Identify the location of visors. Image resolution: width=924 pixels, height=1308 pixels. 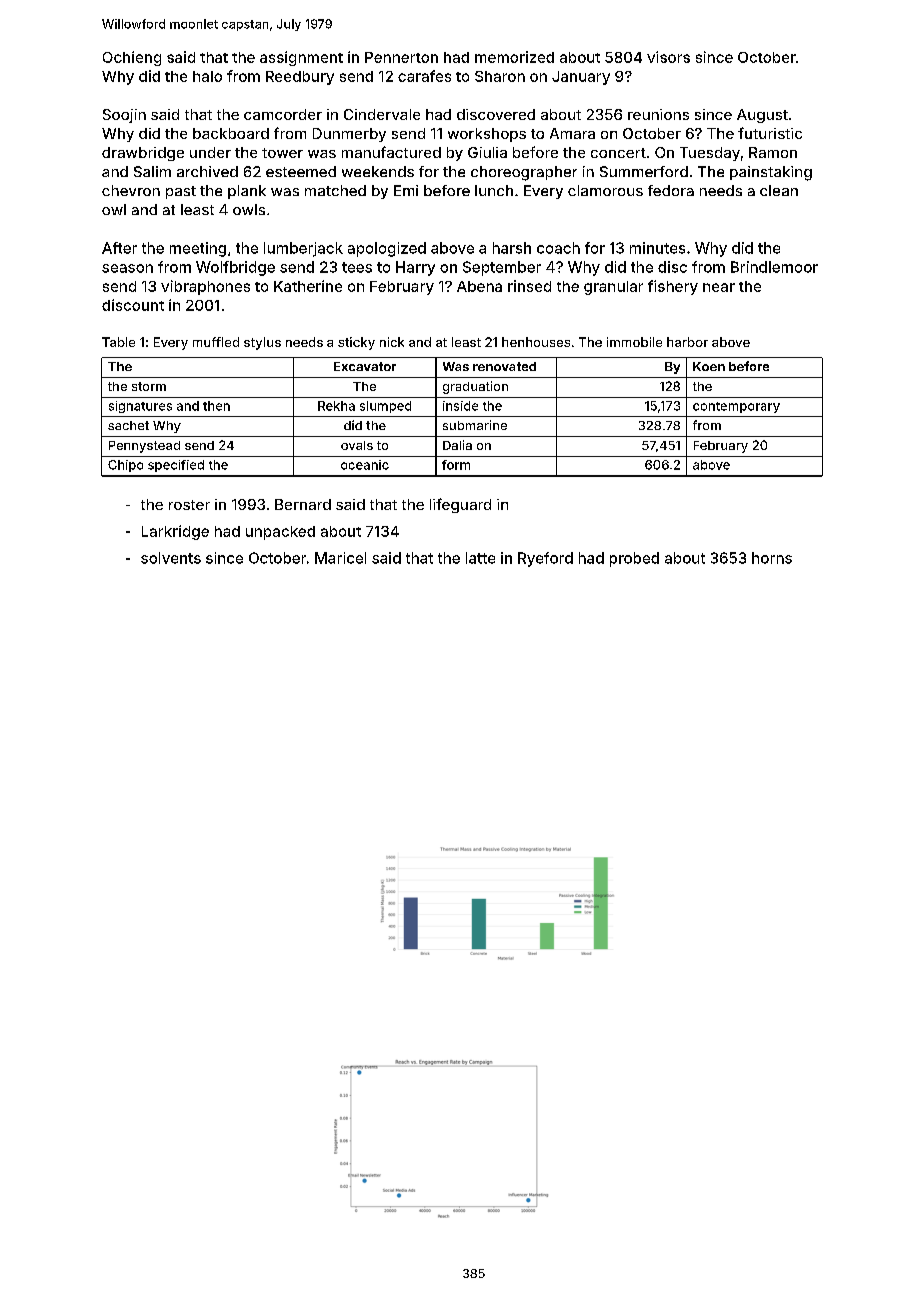
(668, 57).
